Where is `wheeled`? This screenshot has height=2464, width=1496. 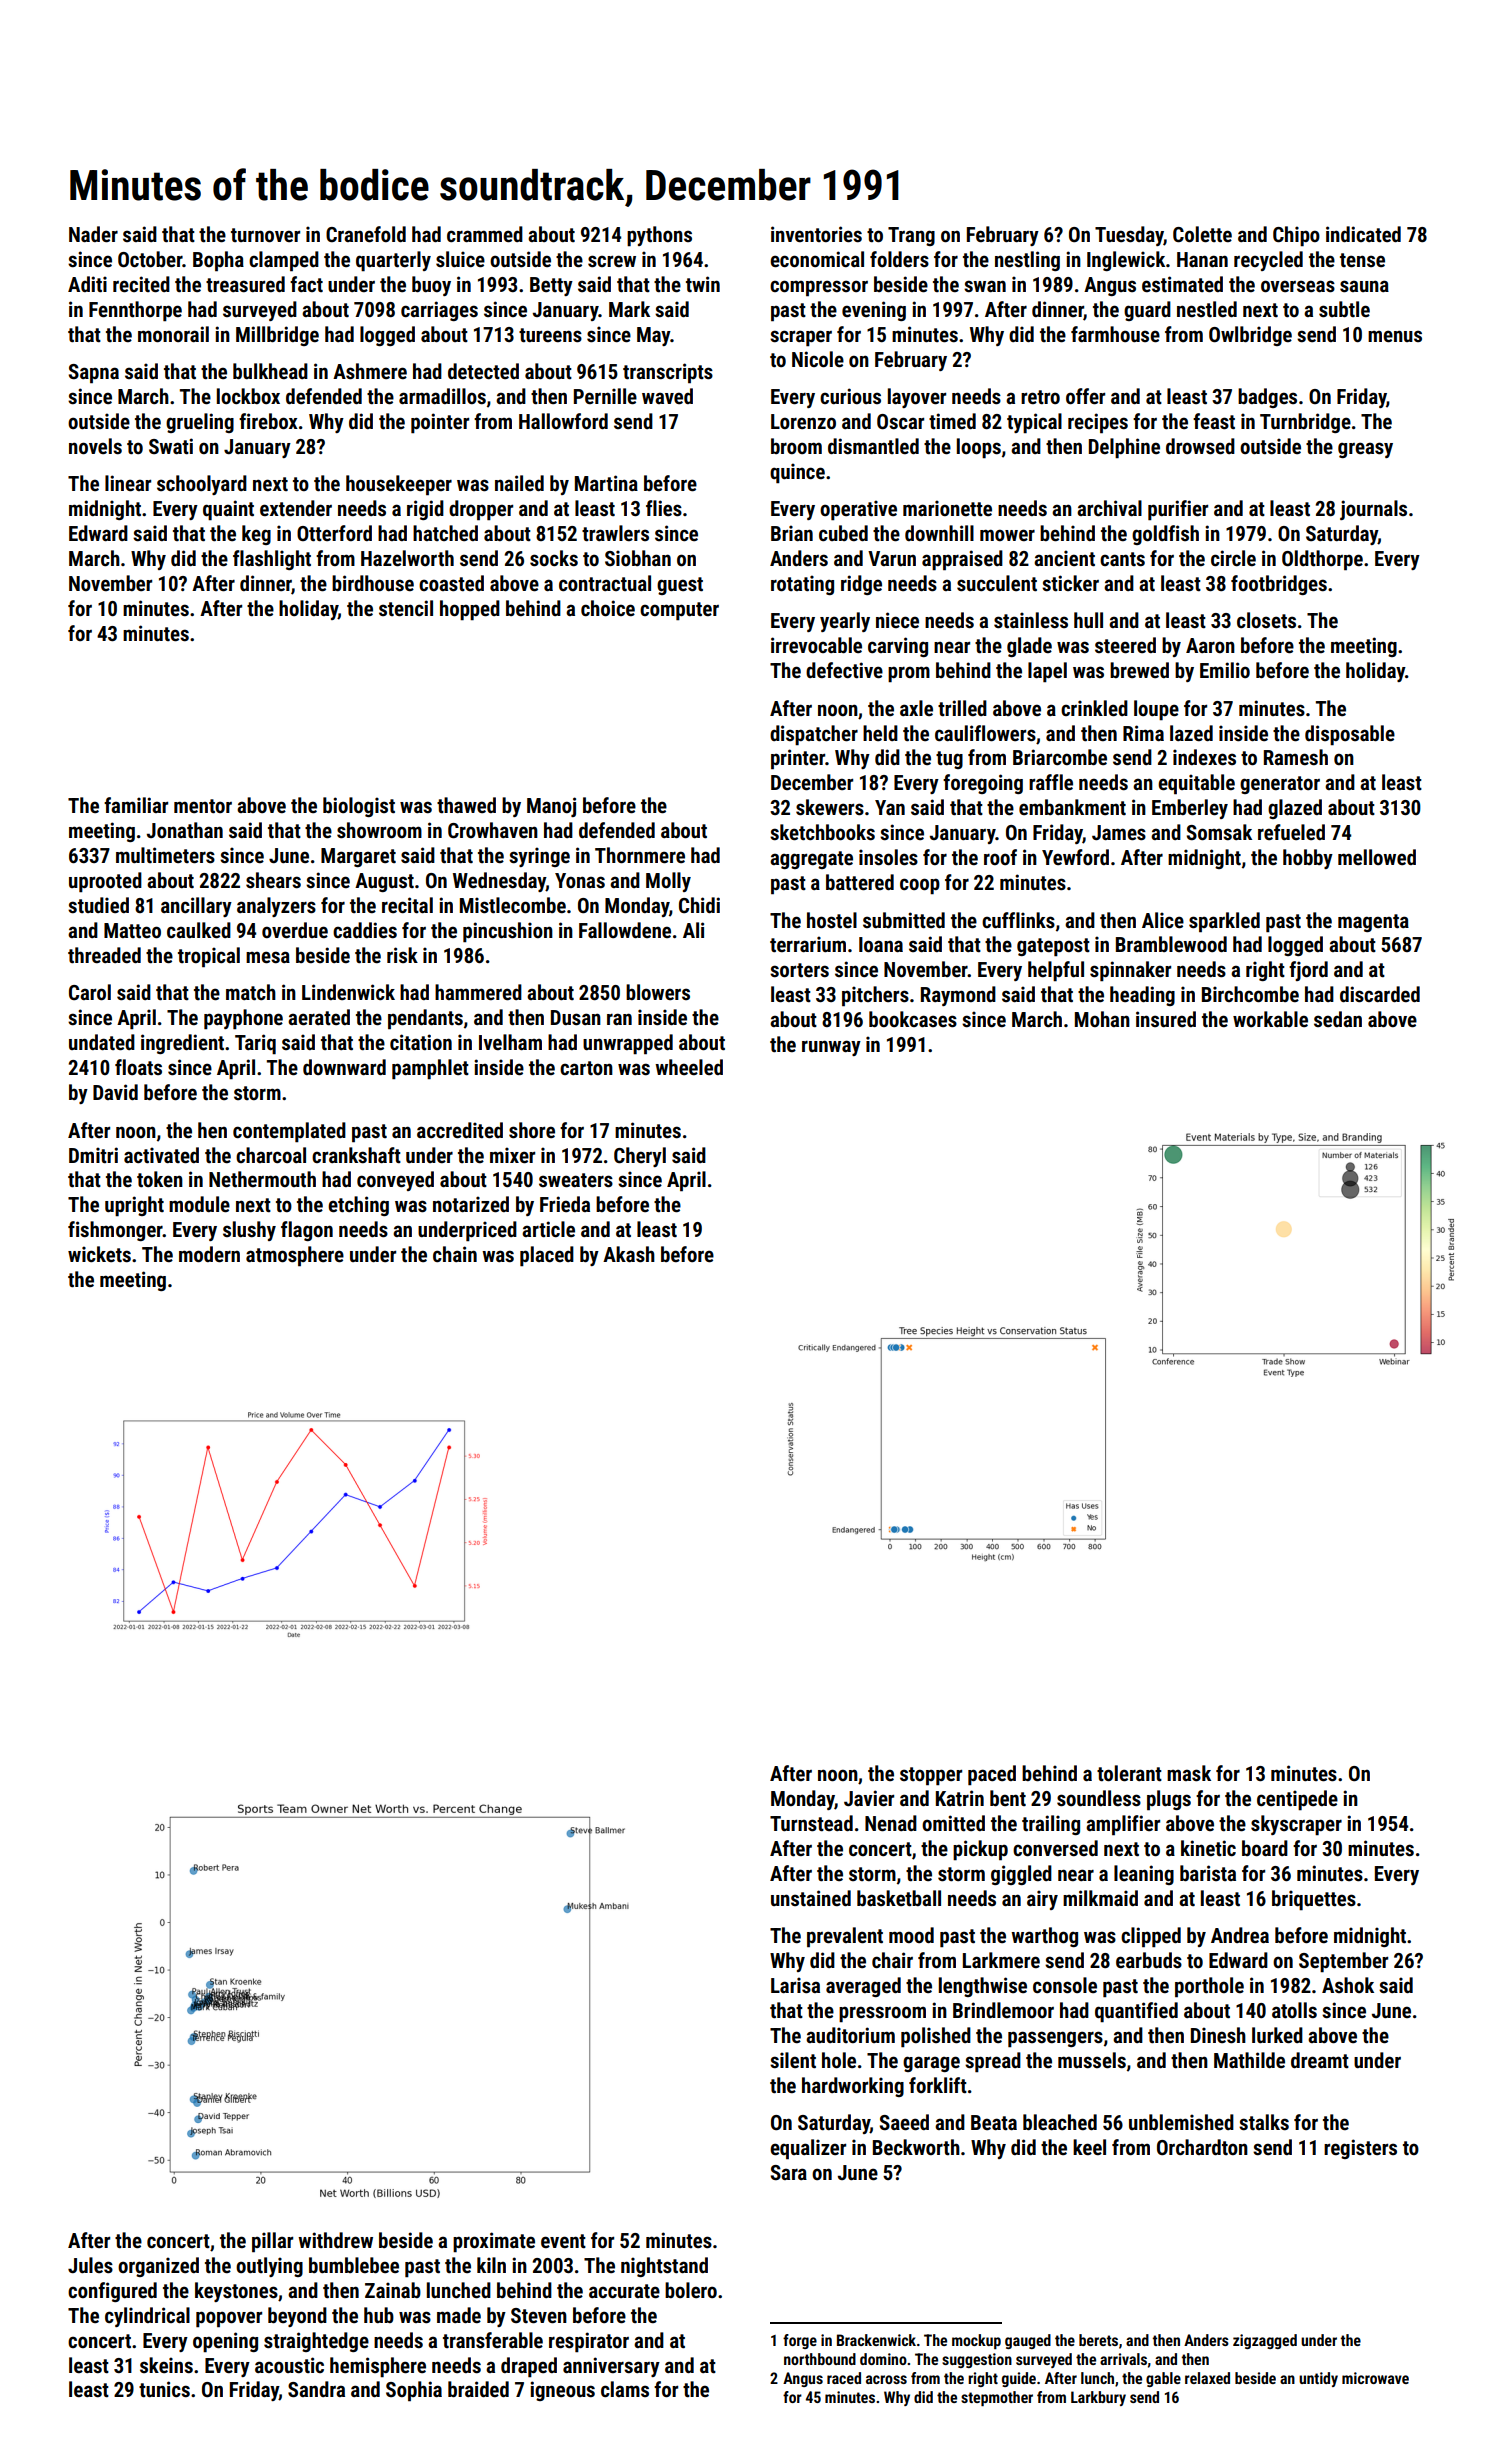 wheeled is located at coordinates (689, 1067).
